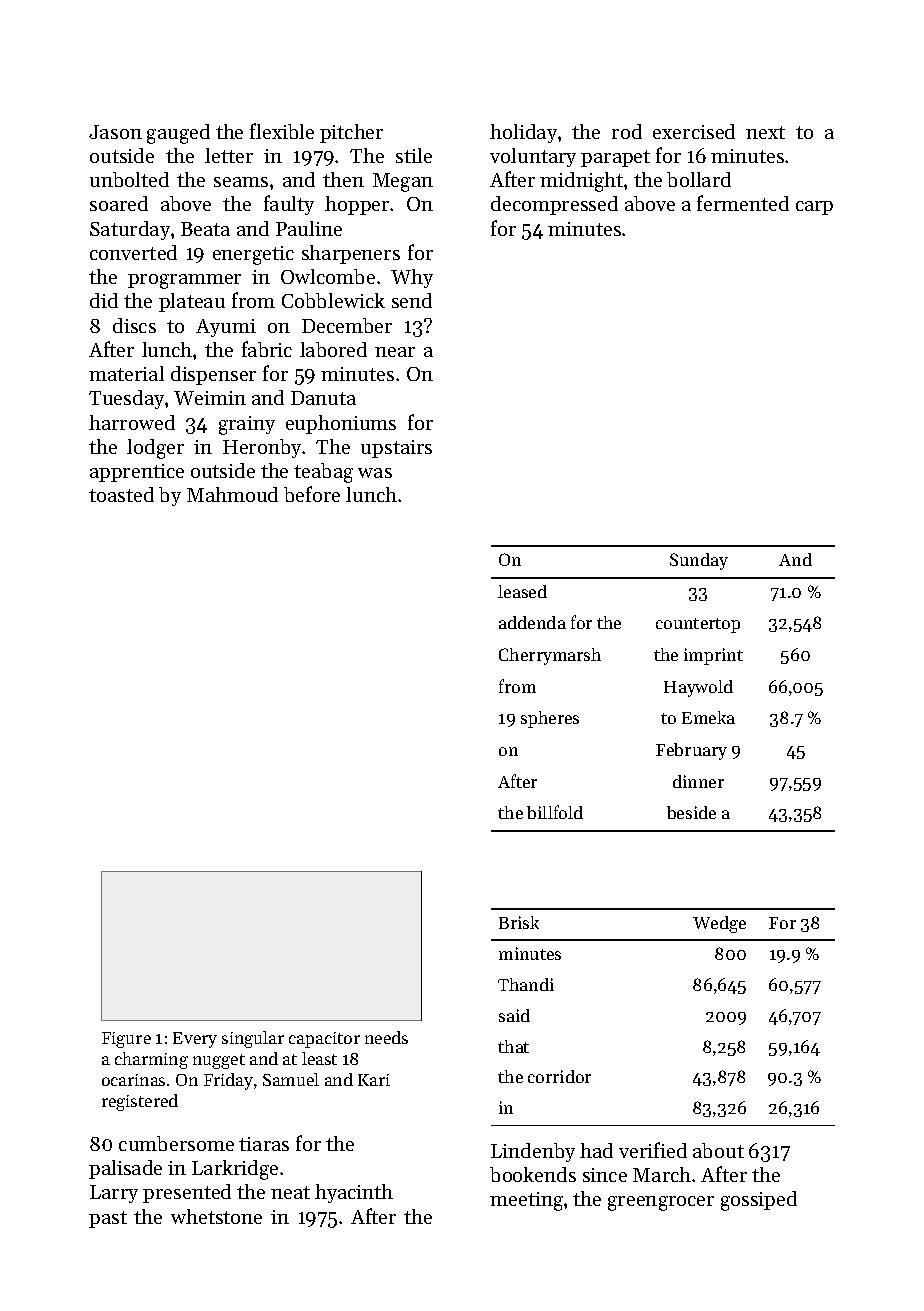 The image size is (924, 1311). Describe the element at coordinates (403, 182) in the document. I see `Megan` at that location.
